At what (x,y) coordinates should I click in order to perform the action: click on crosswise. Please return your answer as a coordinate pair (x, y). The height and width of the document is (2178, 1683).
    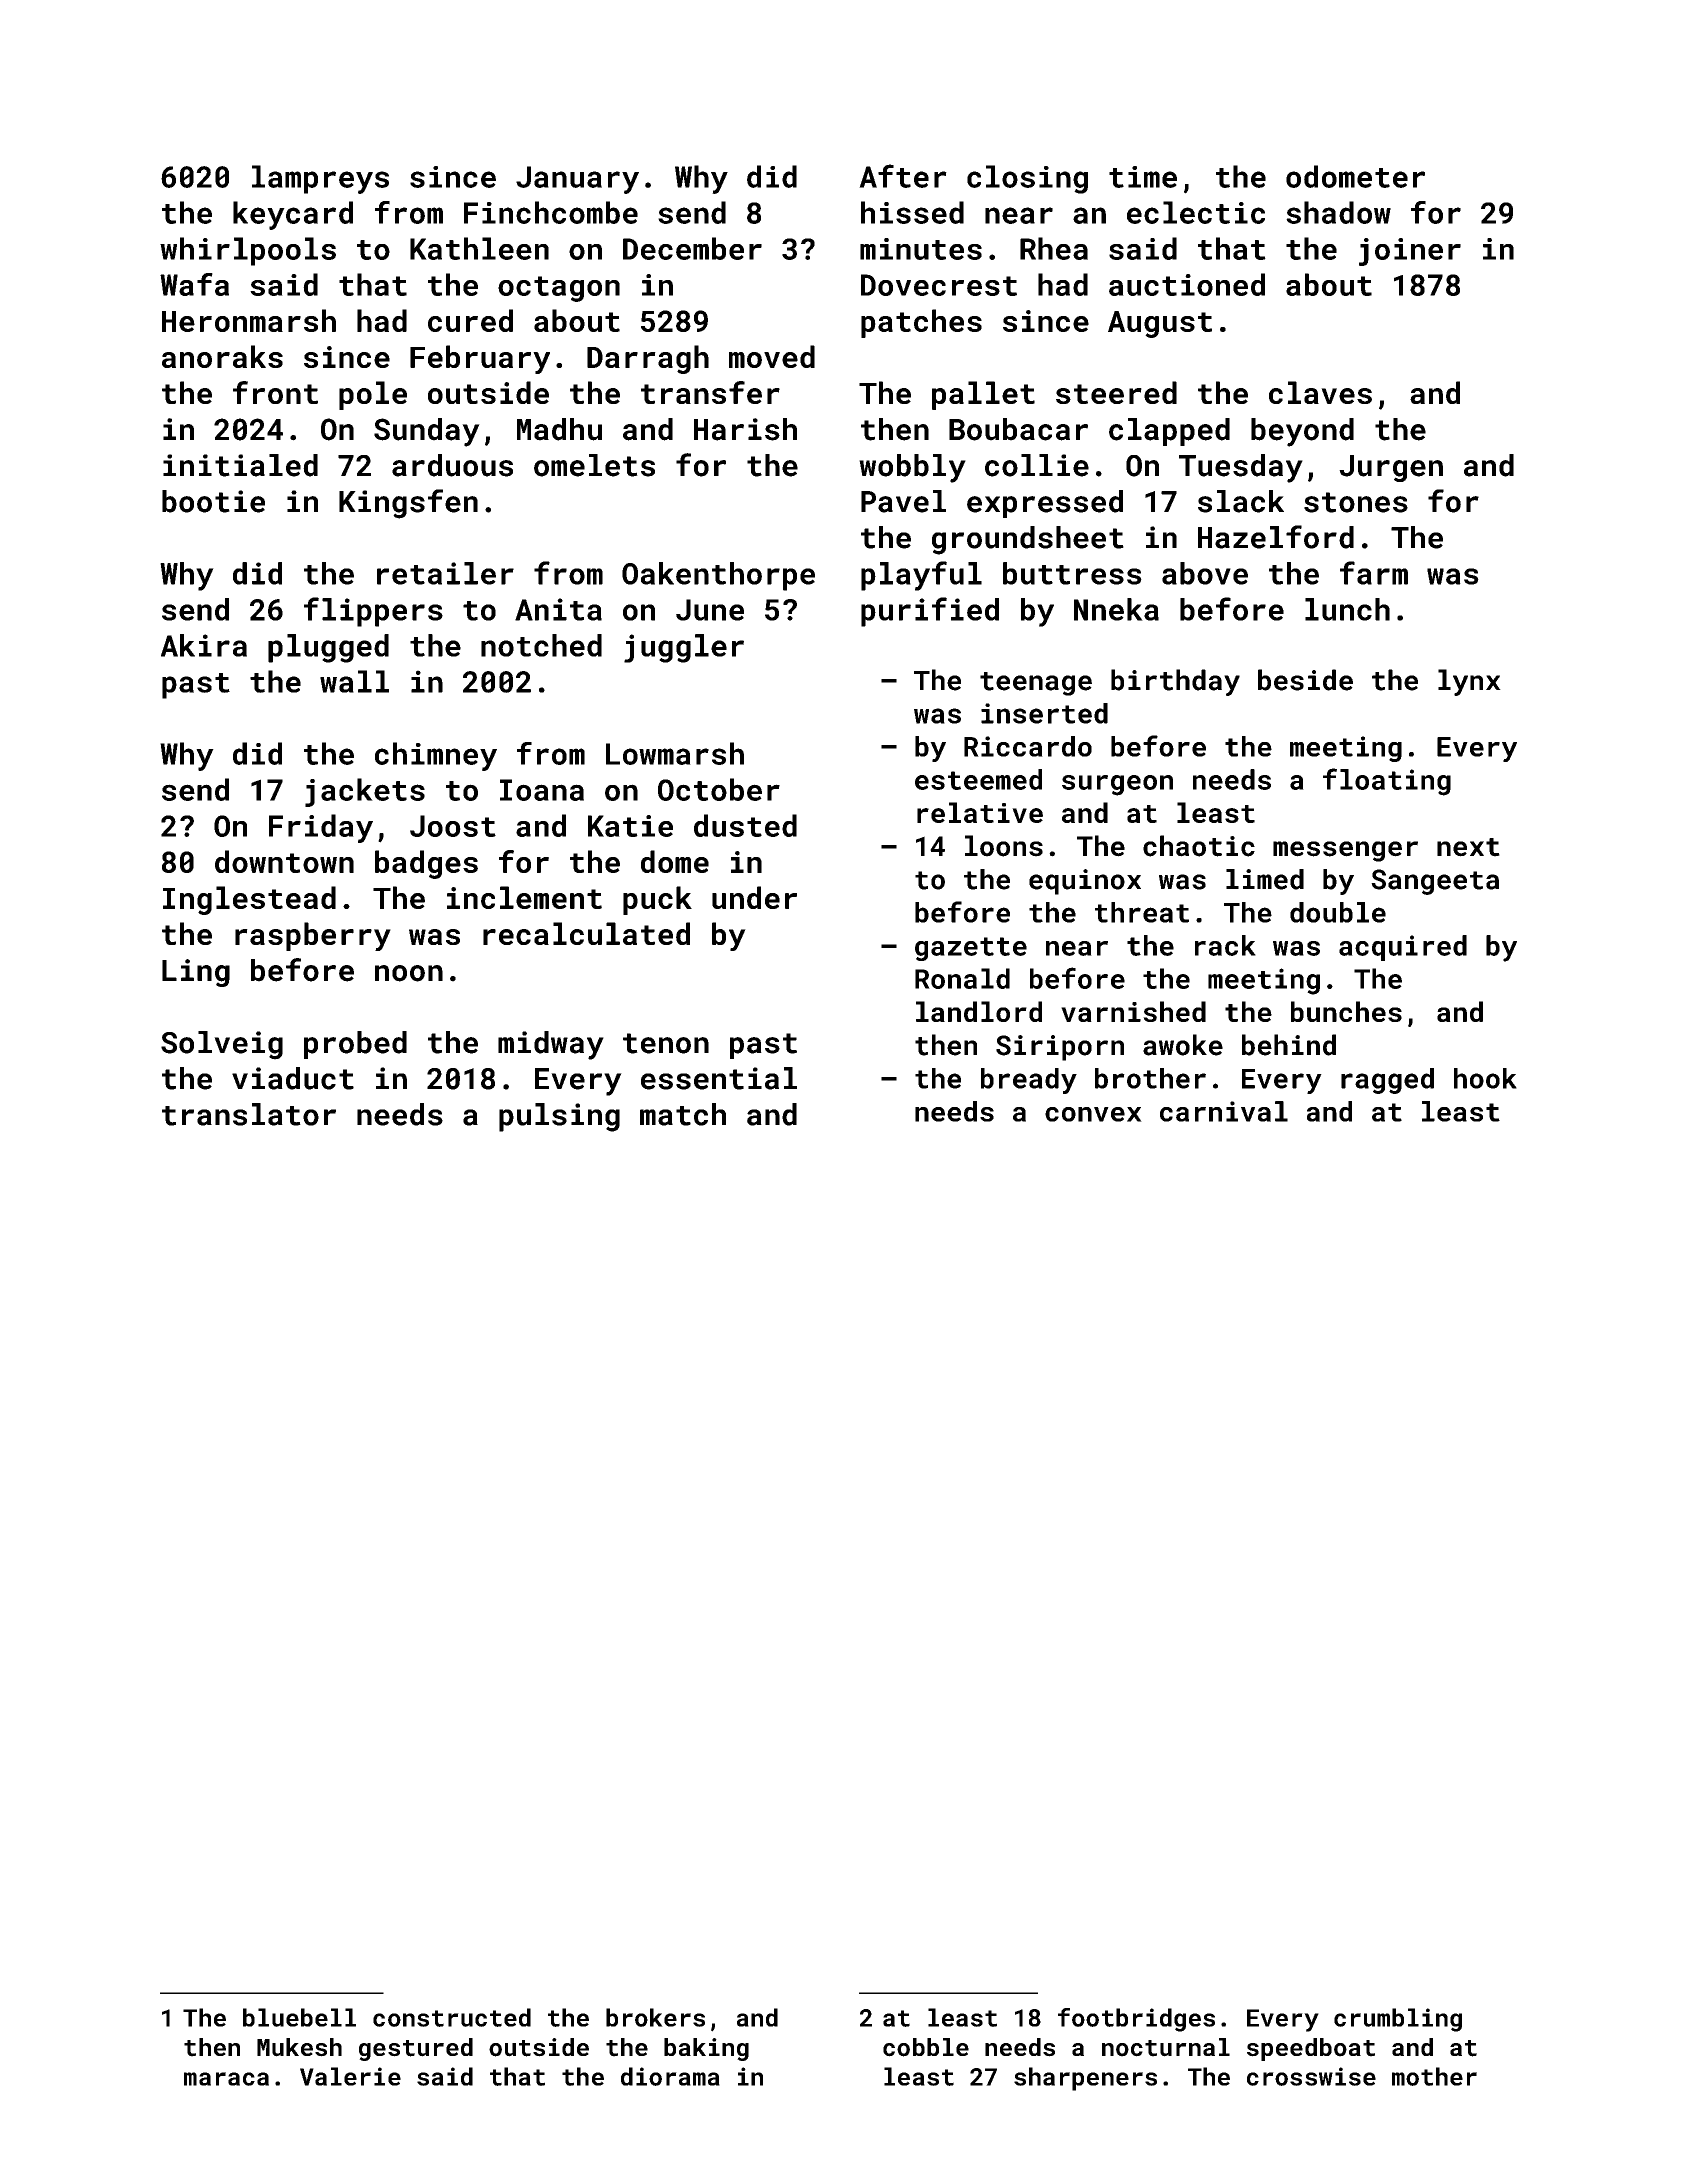
    Looking at the image, I should click on (1311, 2076).
